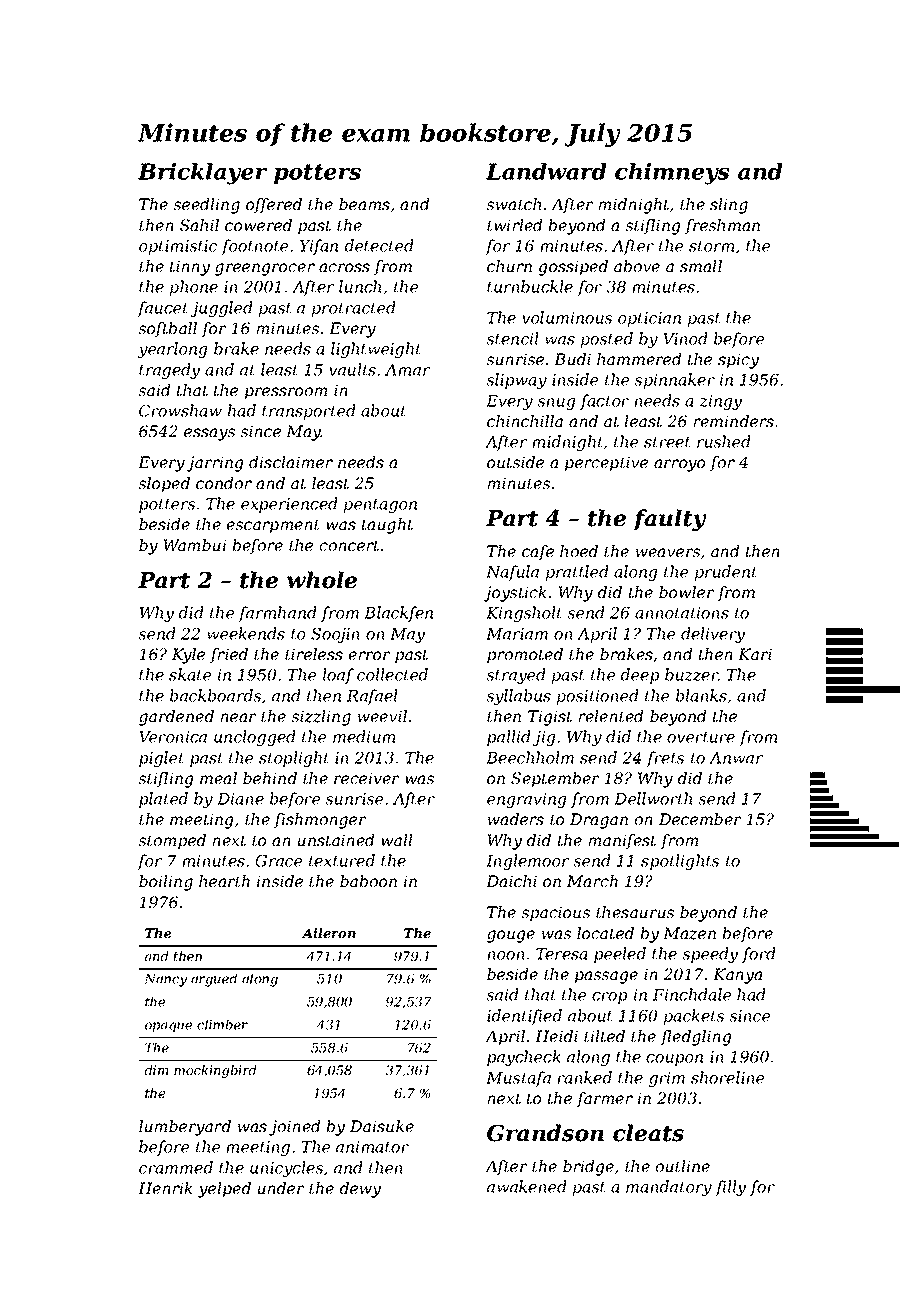 The height and width of the screenshot is (1314, 924). Describe the element at coordinates (524, 1017) in the screenshot. I see `identified` at that location.
